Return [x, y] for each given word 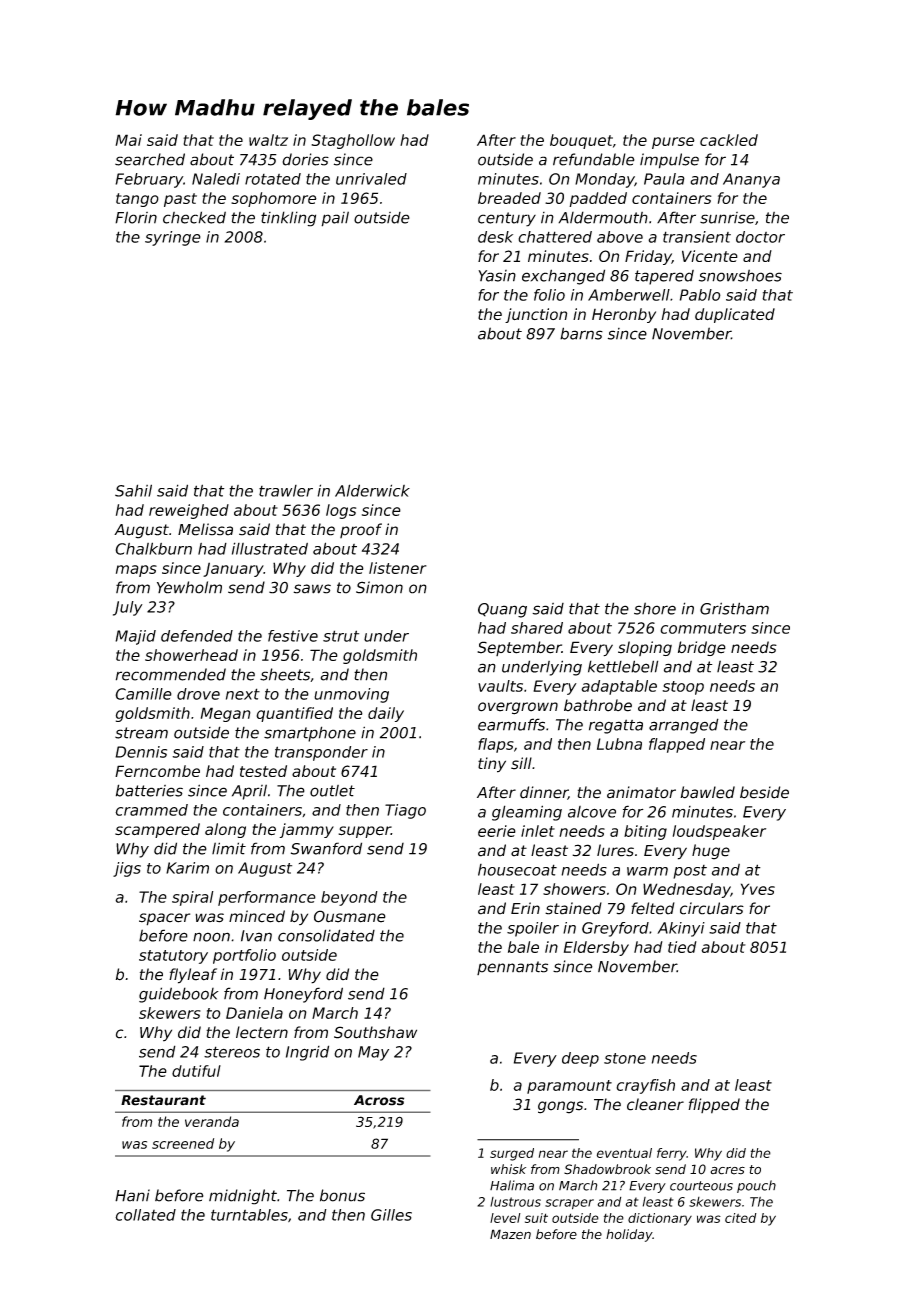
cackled [729, 140]
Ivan [256, 936]
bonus [342, 1195]
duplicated [735, 315]
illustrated [270, 548]
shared [537, 628]
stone [625, 1058]
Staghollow [353, 141]
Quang [502, 610]
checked [194, 217]
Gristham [734, 608]
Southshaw [375, 1032]
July [128, 608]
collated [145, 1215]
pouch [756, 1186]
